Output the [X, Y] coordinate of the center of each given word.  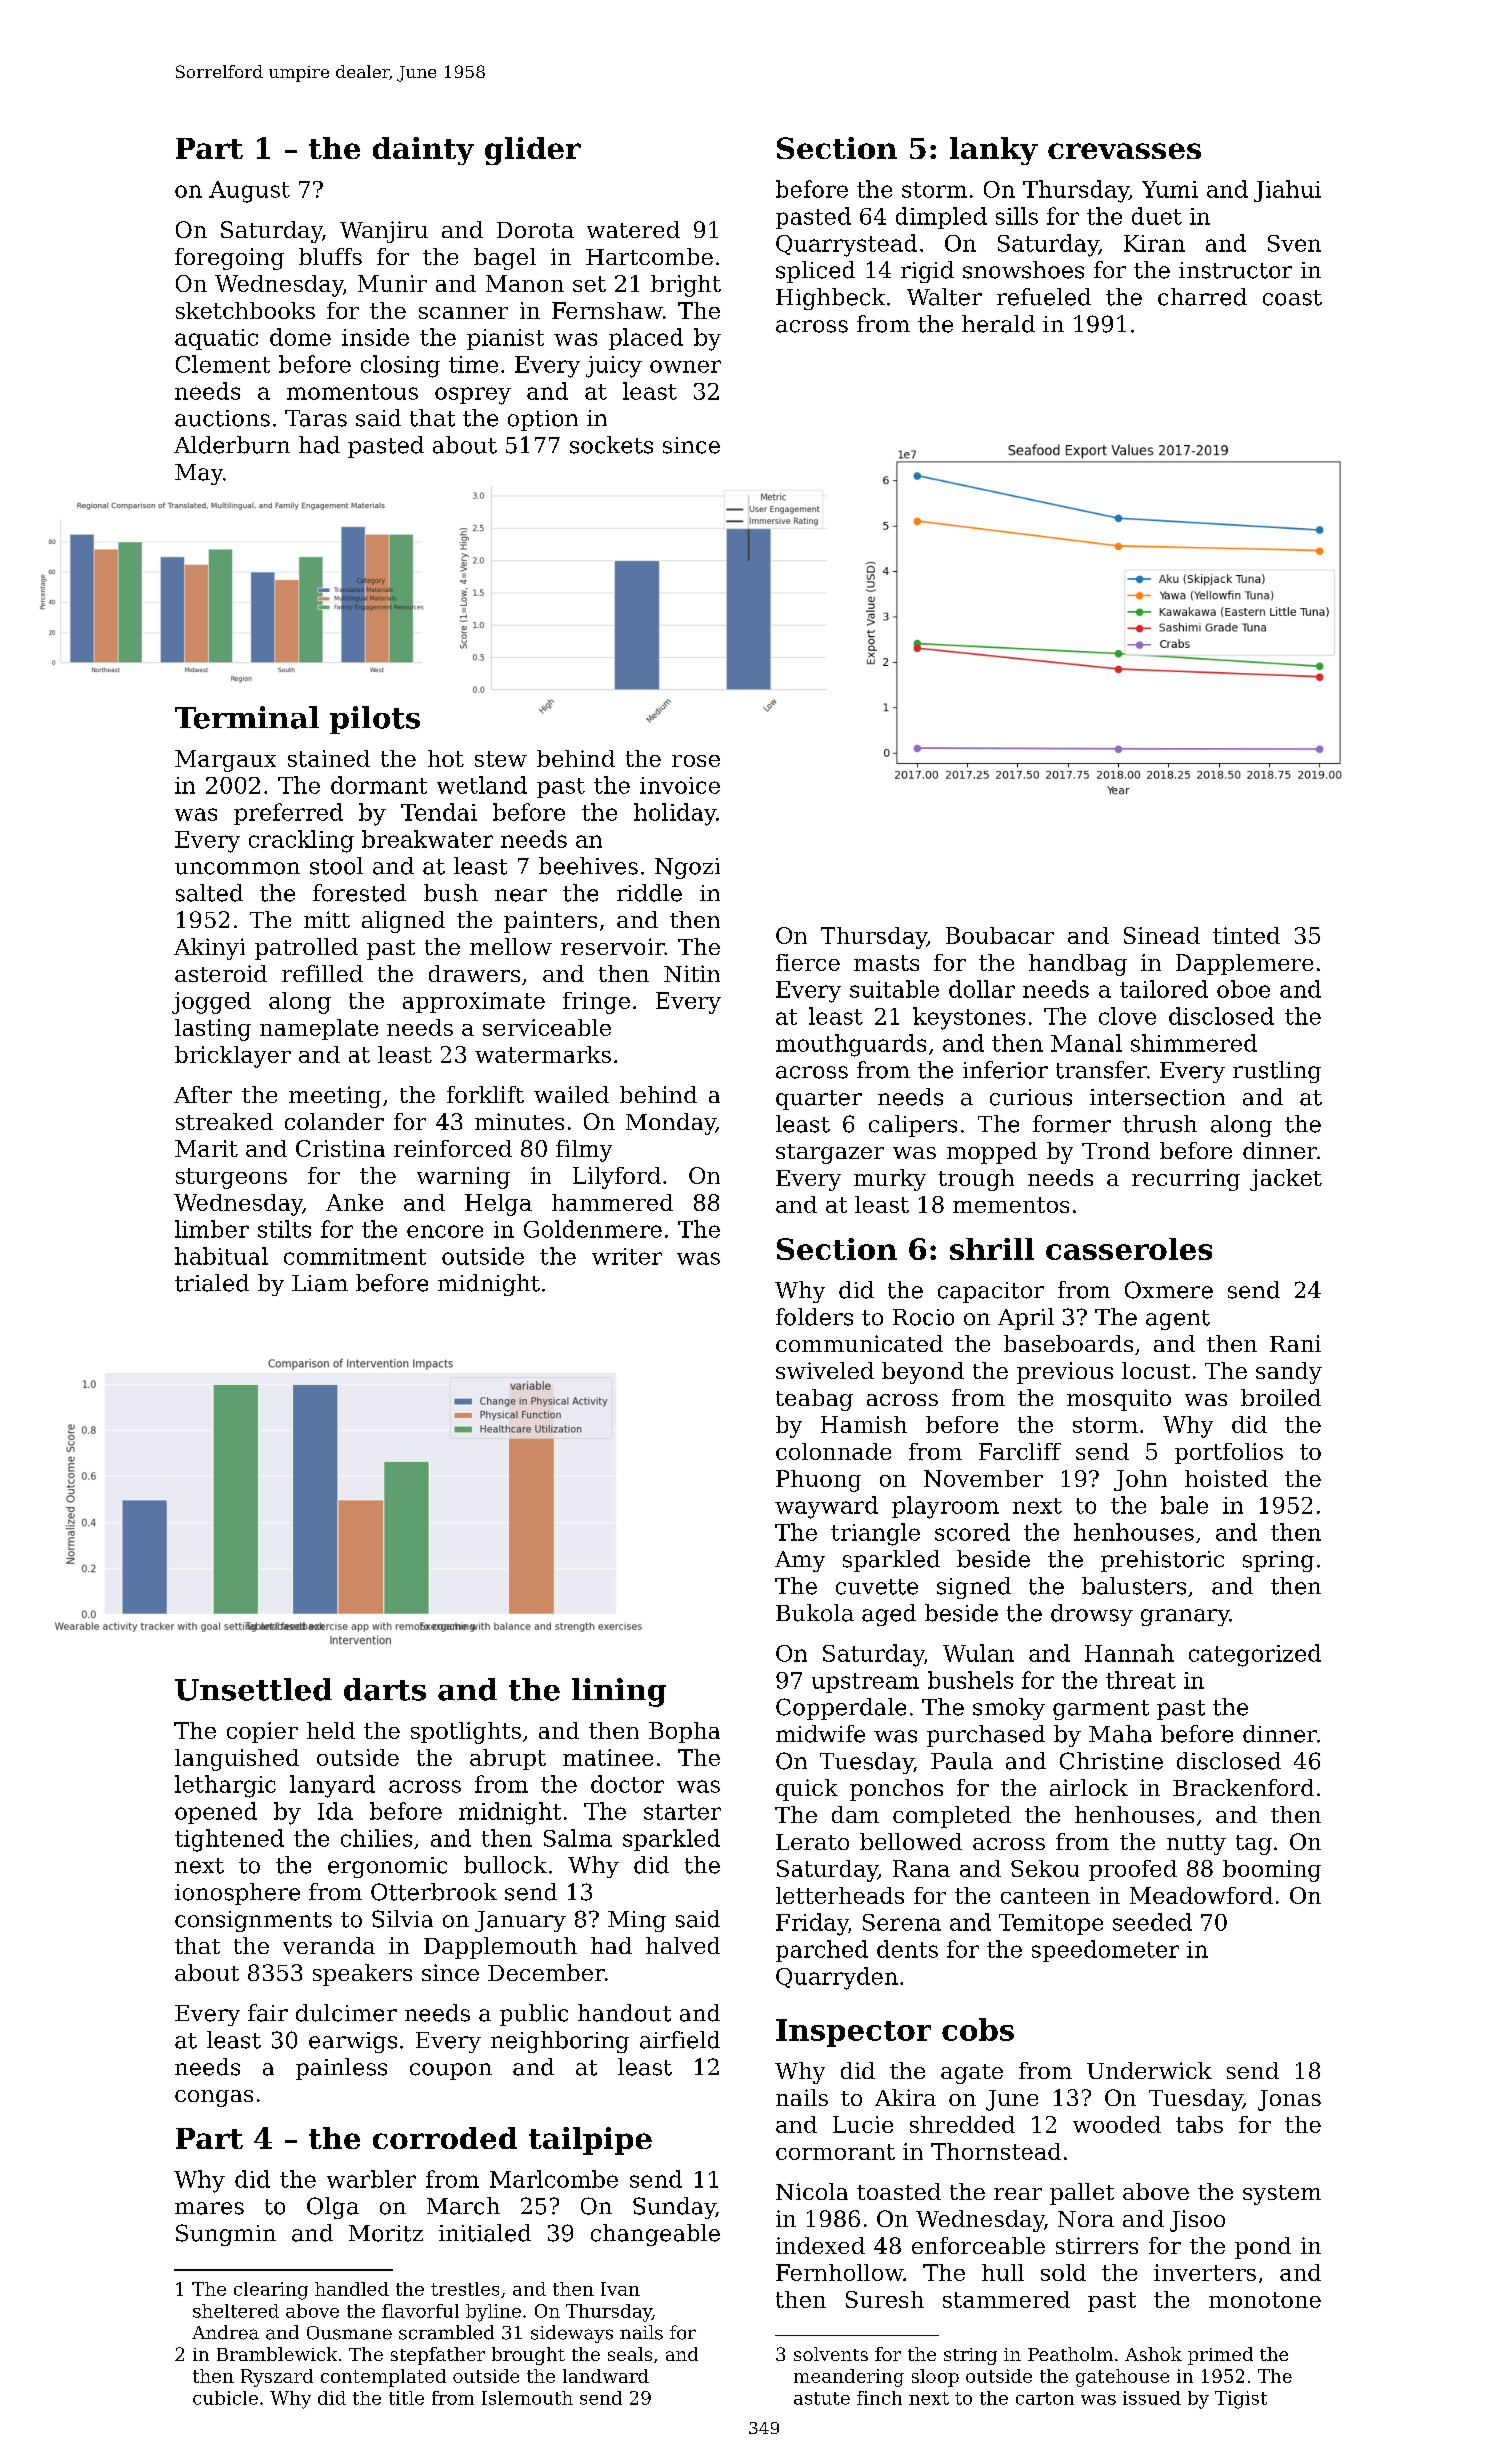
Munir [392, 283]
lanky [994, 151]
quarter [819, 1100]
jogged [211, 1003]
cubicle [225, 2398]
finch [879, 2398]
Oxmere [1169, 1290]
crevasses [1124, 151]
